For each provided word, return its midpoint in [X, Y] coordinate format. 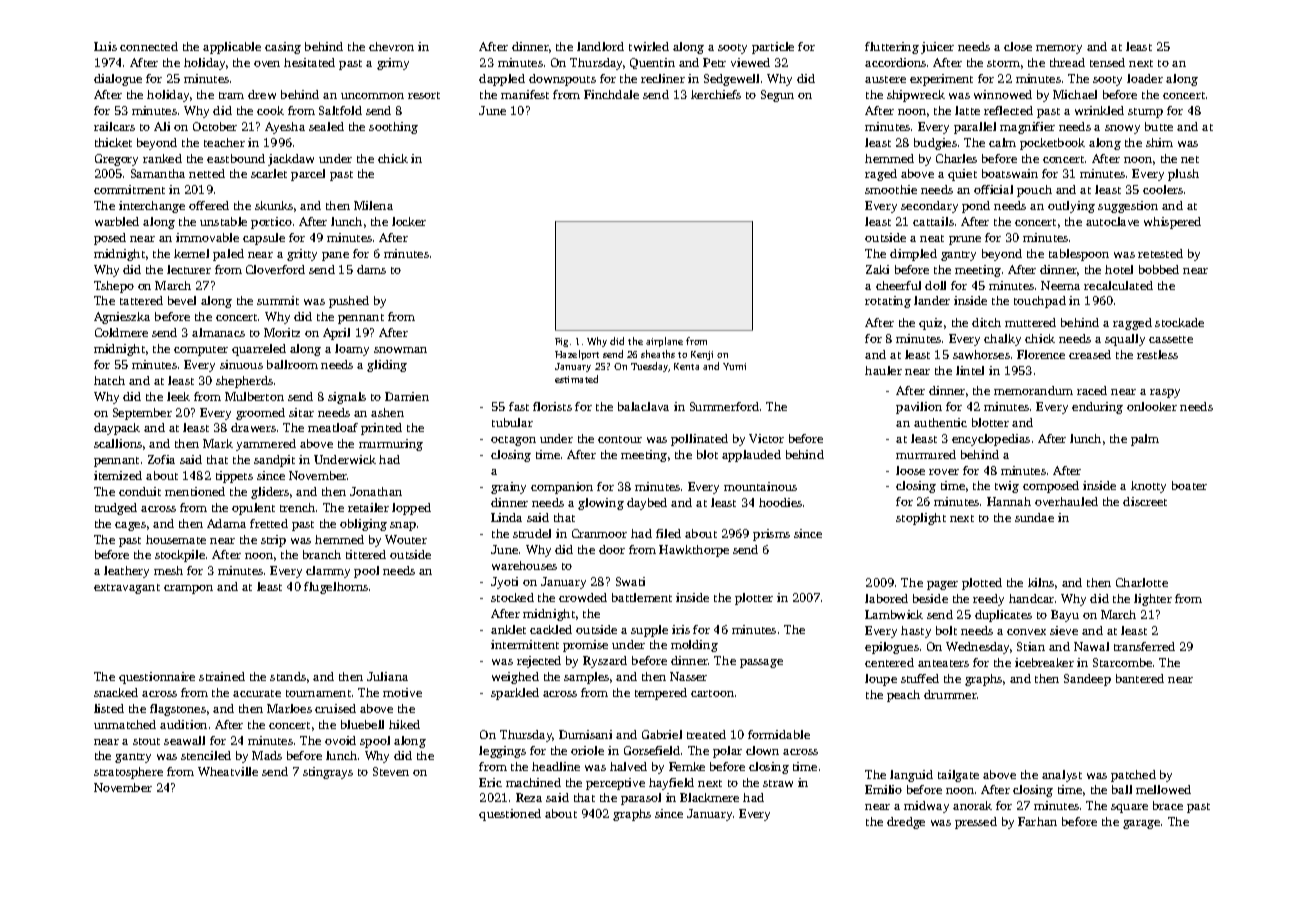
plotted [982, 584]
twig [1007, 487]
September [142, 414]
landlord [600, 46]
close [1018, 46]
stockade [1179, 322]
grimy [393, 64]
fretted [269, 523]
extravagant [127, 589]
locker [409, 221]
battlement [642, 597]
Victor [766, 438]
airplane [664, 342]
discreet [1145, 501]
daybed [647, 504]
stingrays [328, 773]
